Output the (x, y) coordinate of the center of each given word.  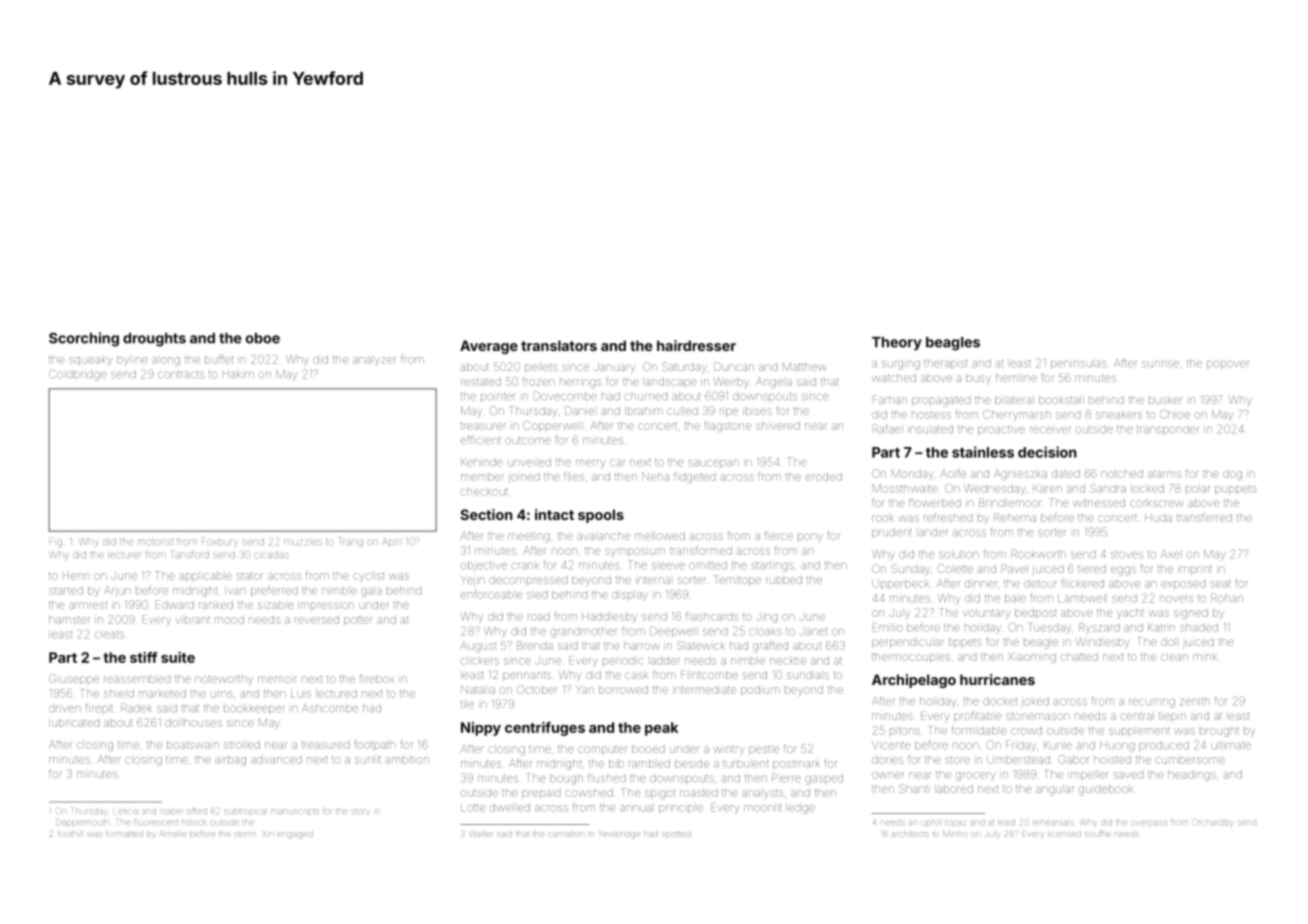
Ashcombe (330, 708)
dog (1232, 476)
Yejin (473, 581)
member (482, 477)
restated (481, 382)
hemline (1016, 378)
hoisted (1112, 760)
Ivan (235, 590)
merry (591, 464)
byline (132, 360)
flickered (1082, 583)
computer (602, 750)
